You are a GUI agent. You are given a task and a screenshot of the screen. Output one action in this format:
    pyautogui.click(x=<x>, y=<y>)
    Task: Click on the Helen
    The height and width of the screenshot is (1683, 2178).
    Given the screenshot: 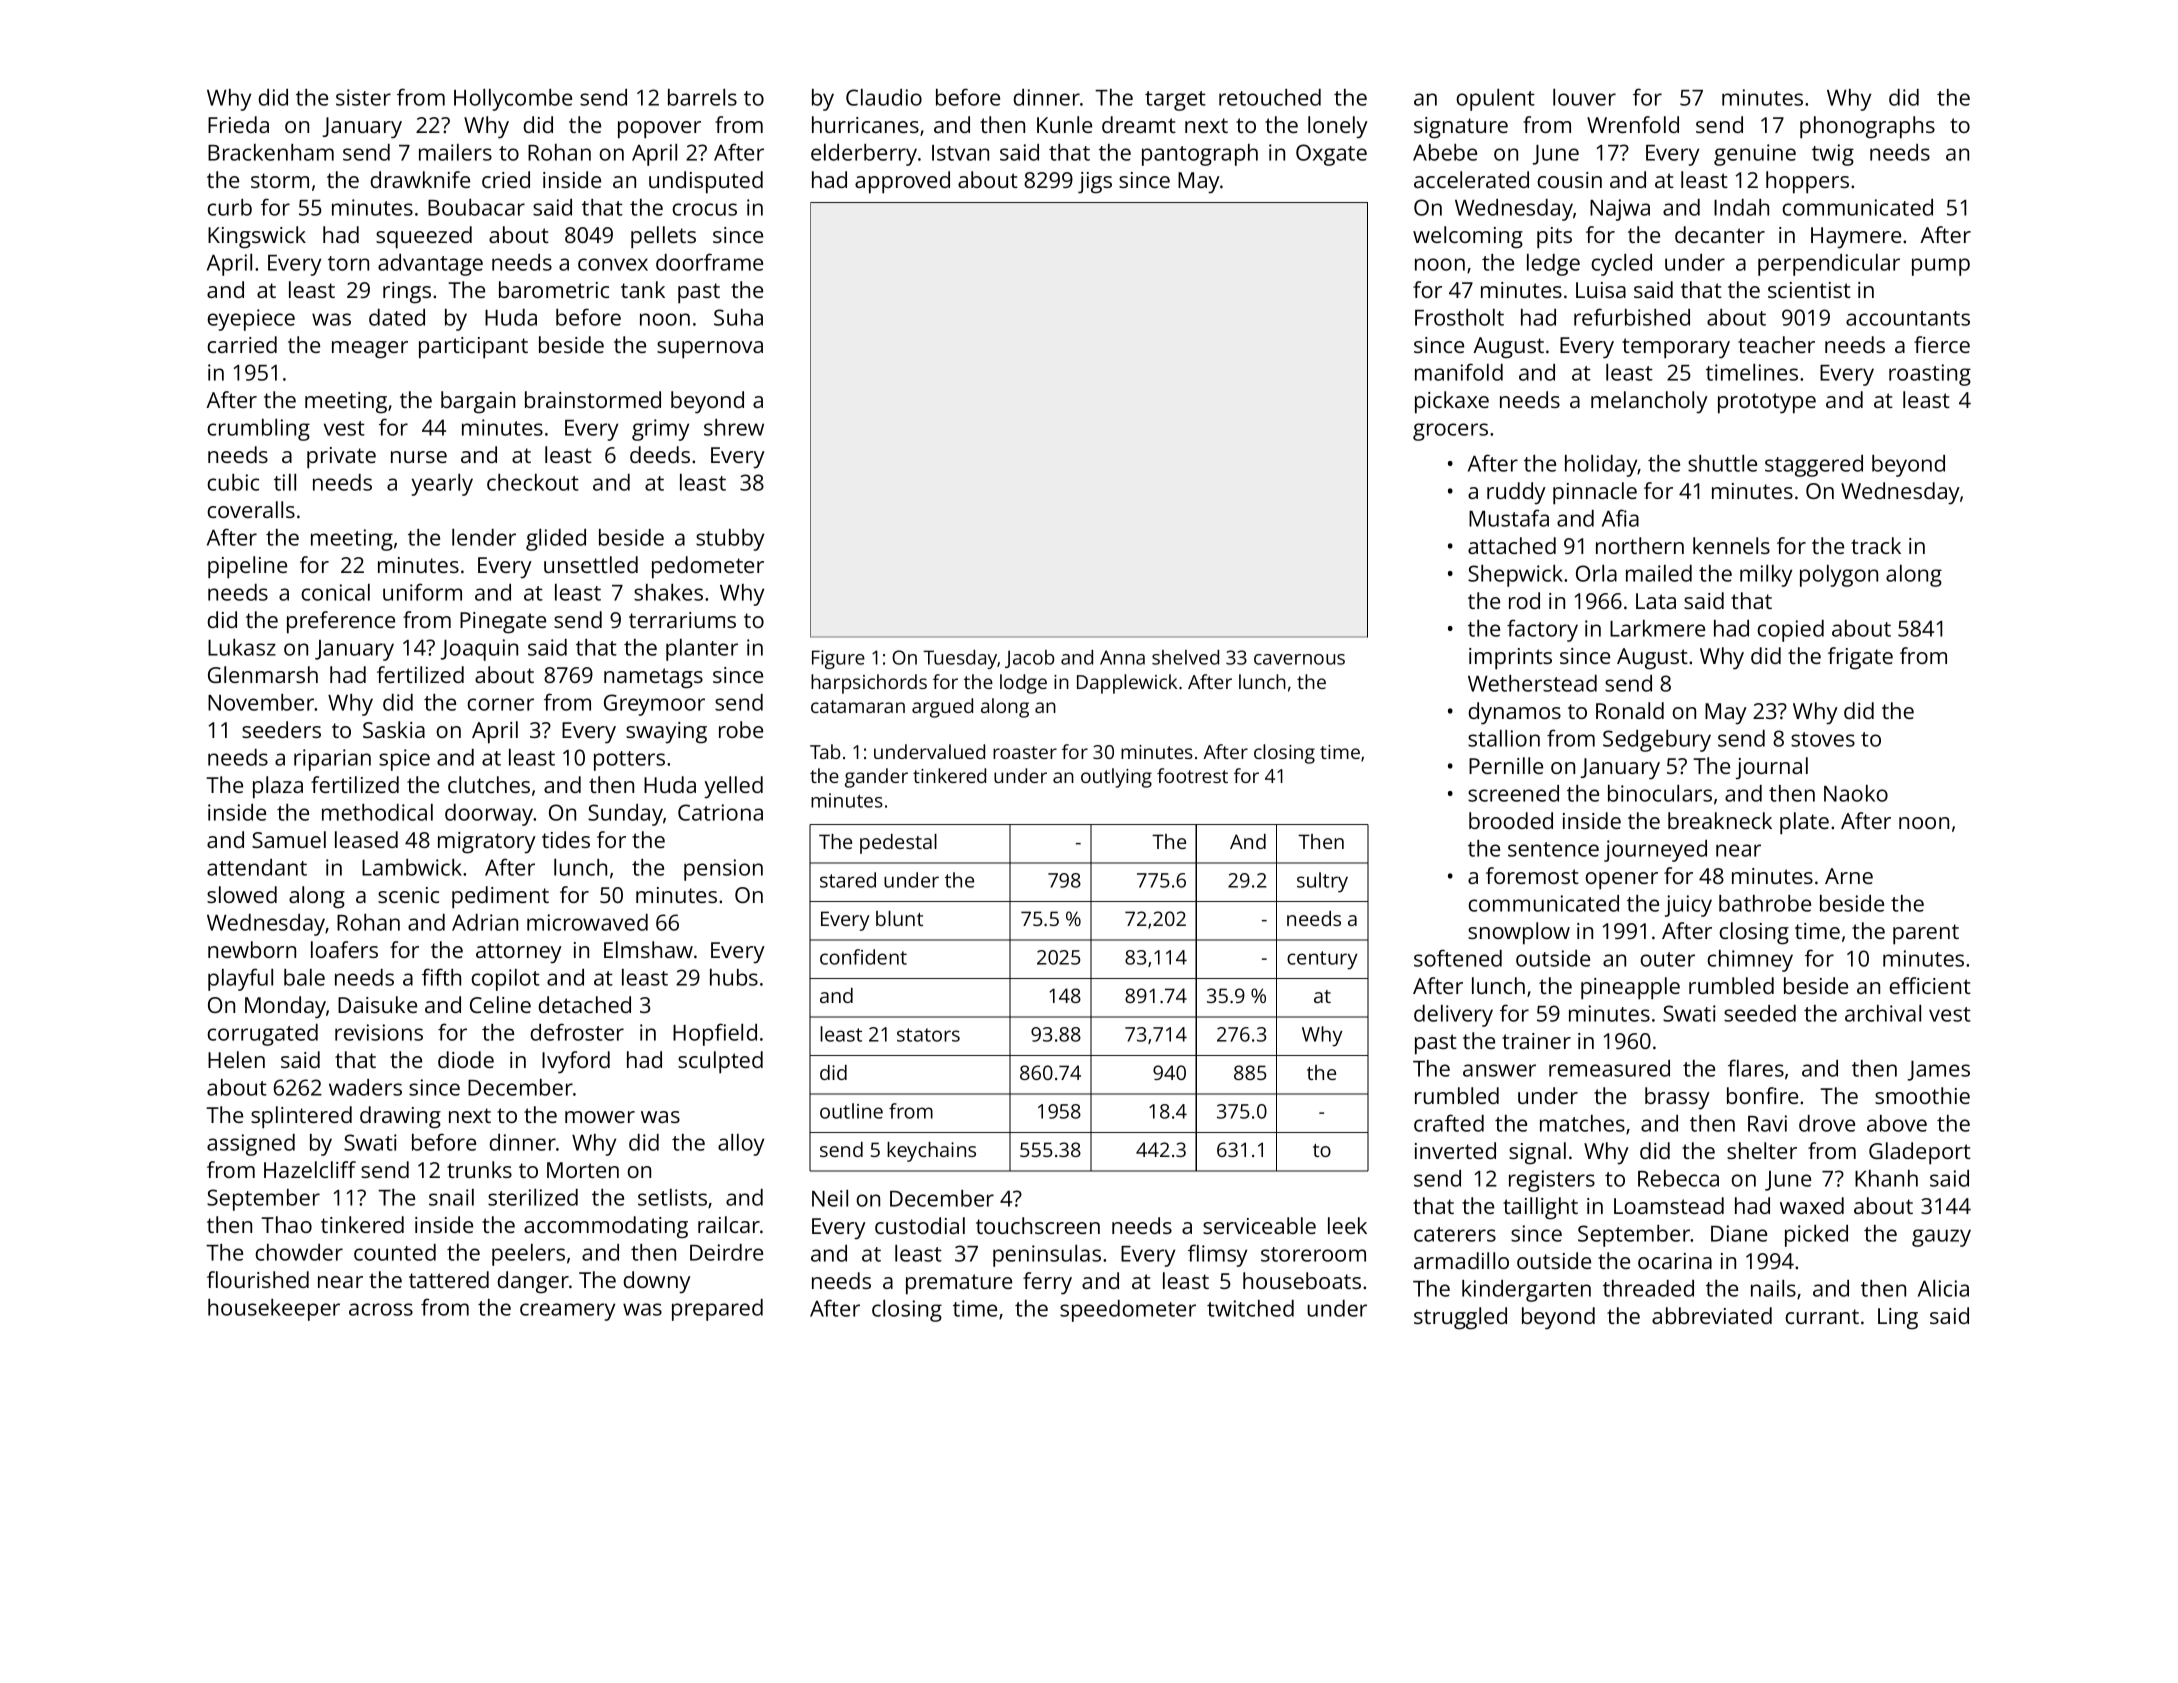 What is the action you would take?
    pyautogui.click(x=236, y=1059)
